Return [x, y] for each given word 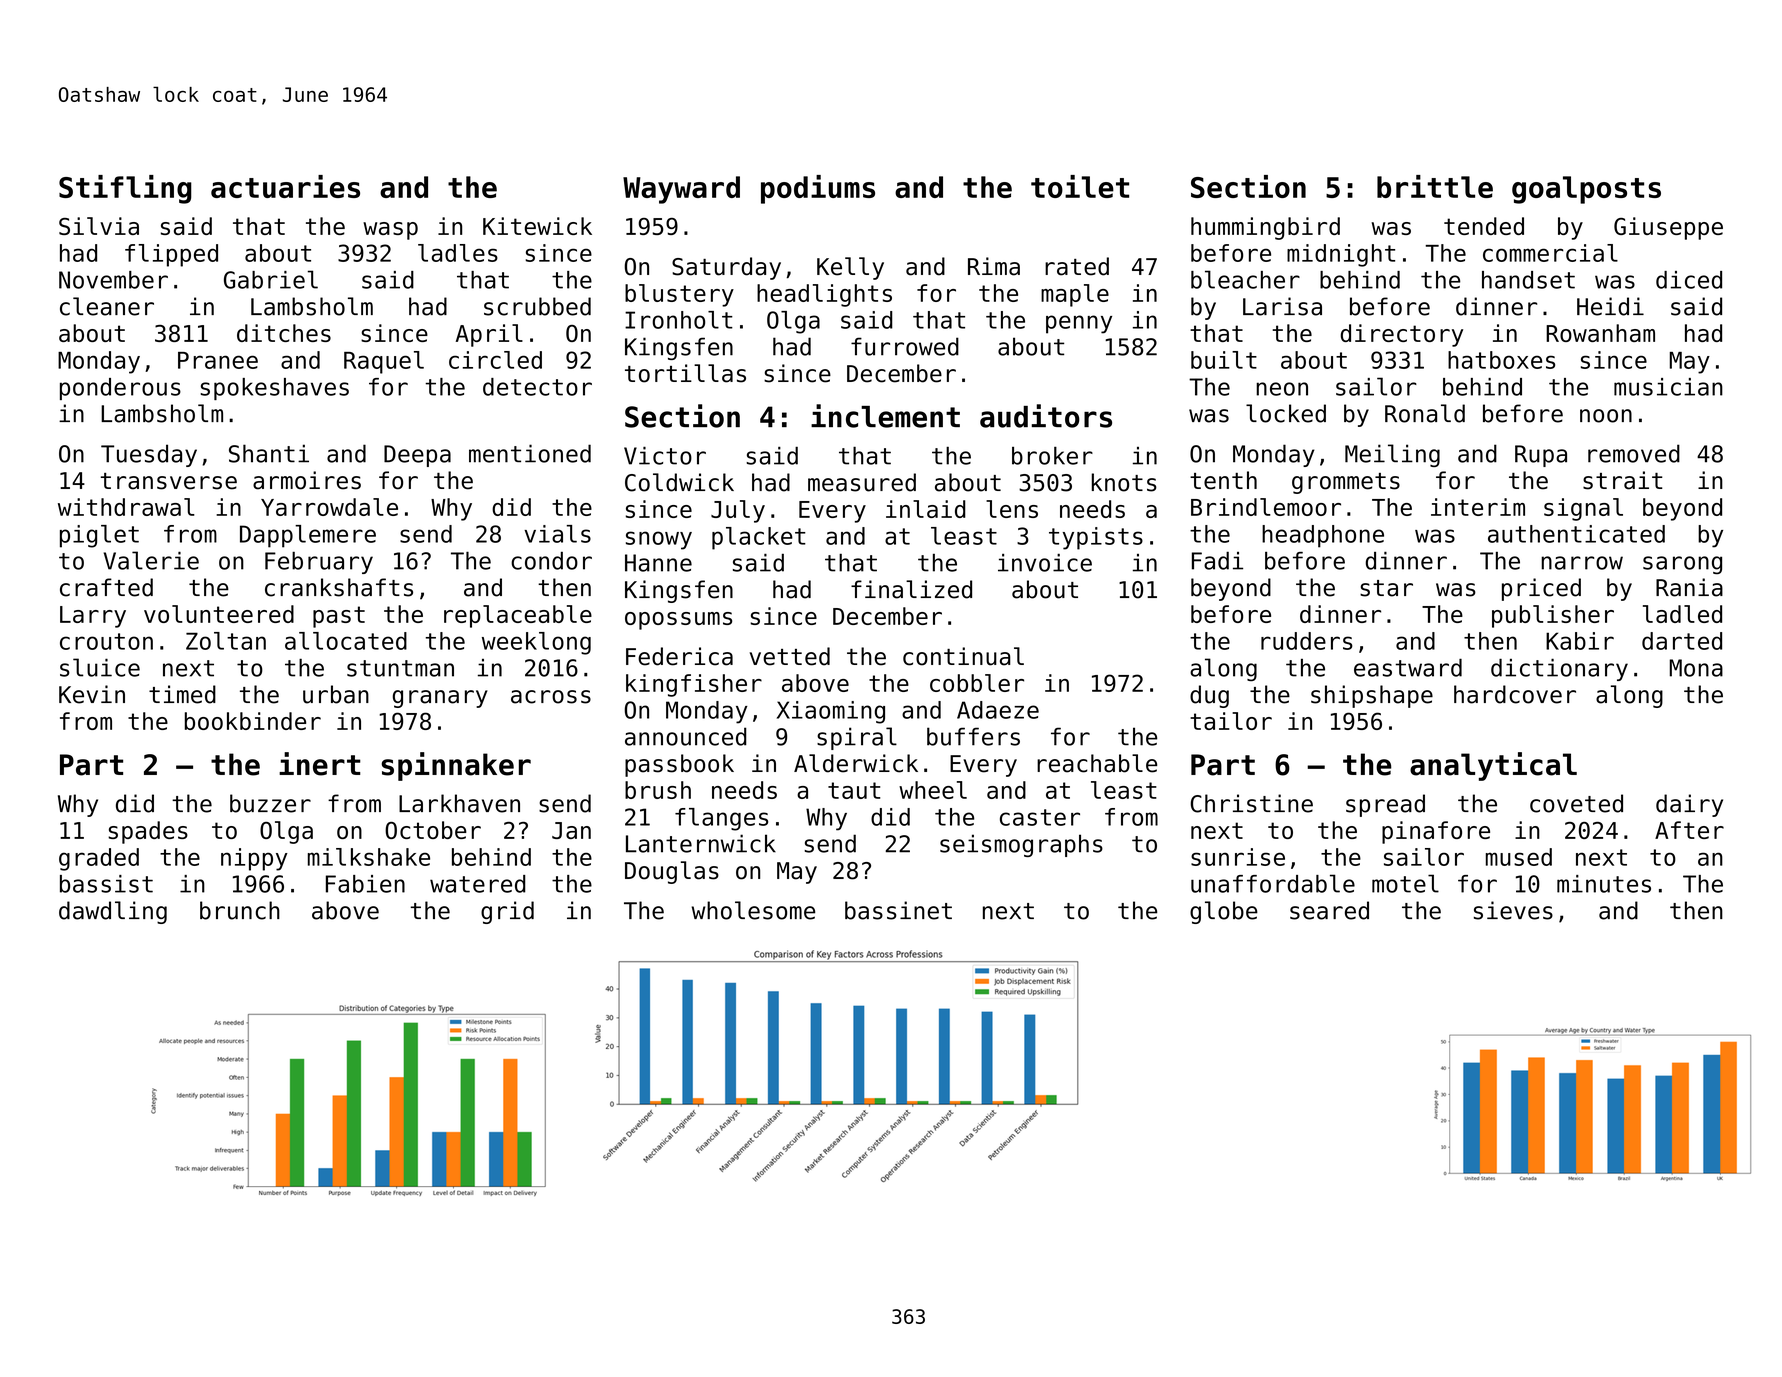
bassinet [898, 910]
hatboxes [1501, 360]
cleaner [107, 306]
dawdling [113, 912]
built [1224, 360]
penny [1079, 324]
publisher [1553, 616]
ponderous [120, 389]
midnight [1341, 255]
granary [440, 699]
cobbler [977, 683]
